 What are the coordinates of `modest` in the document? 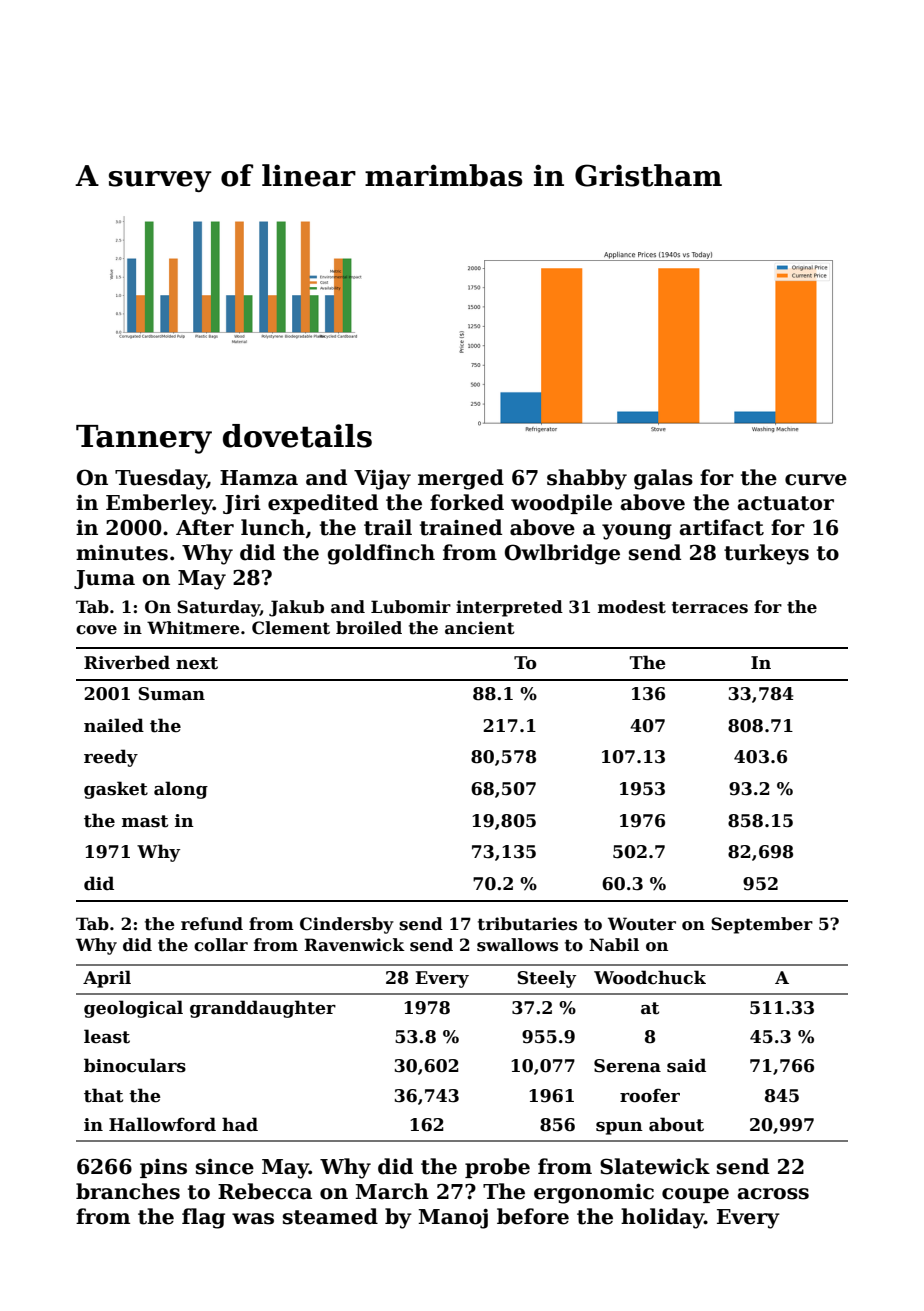 It's located at (632, 607).
